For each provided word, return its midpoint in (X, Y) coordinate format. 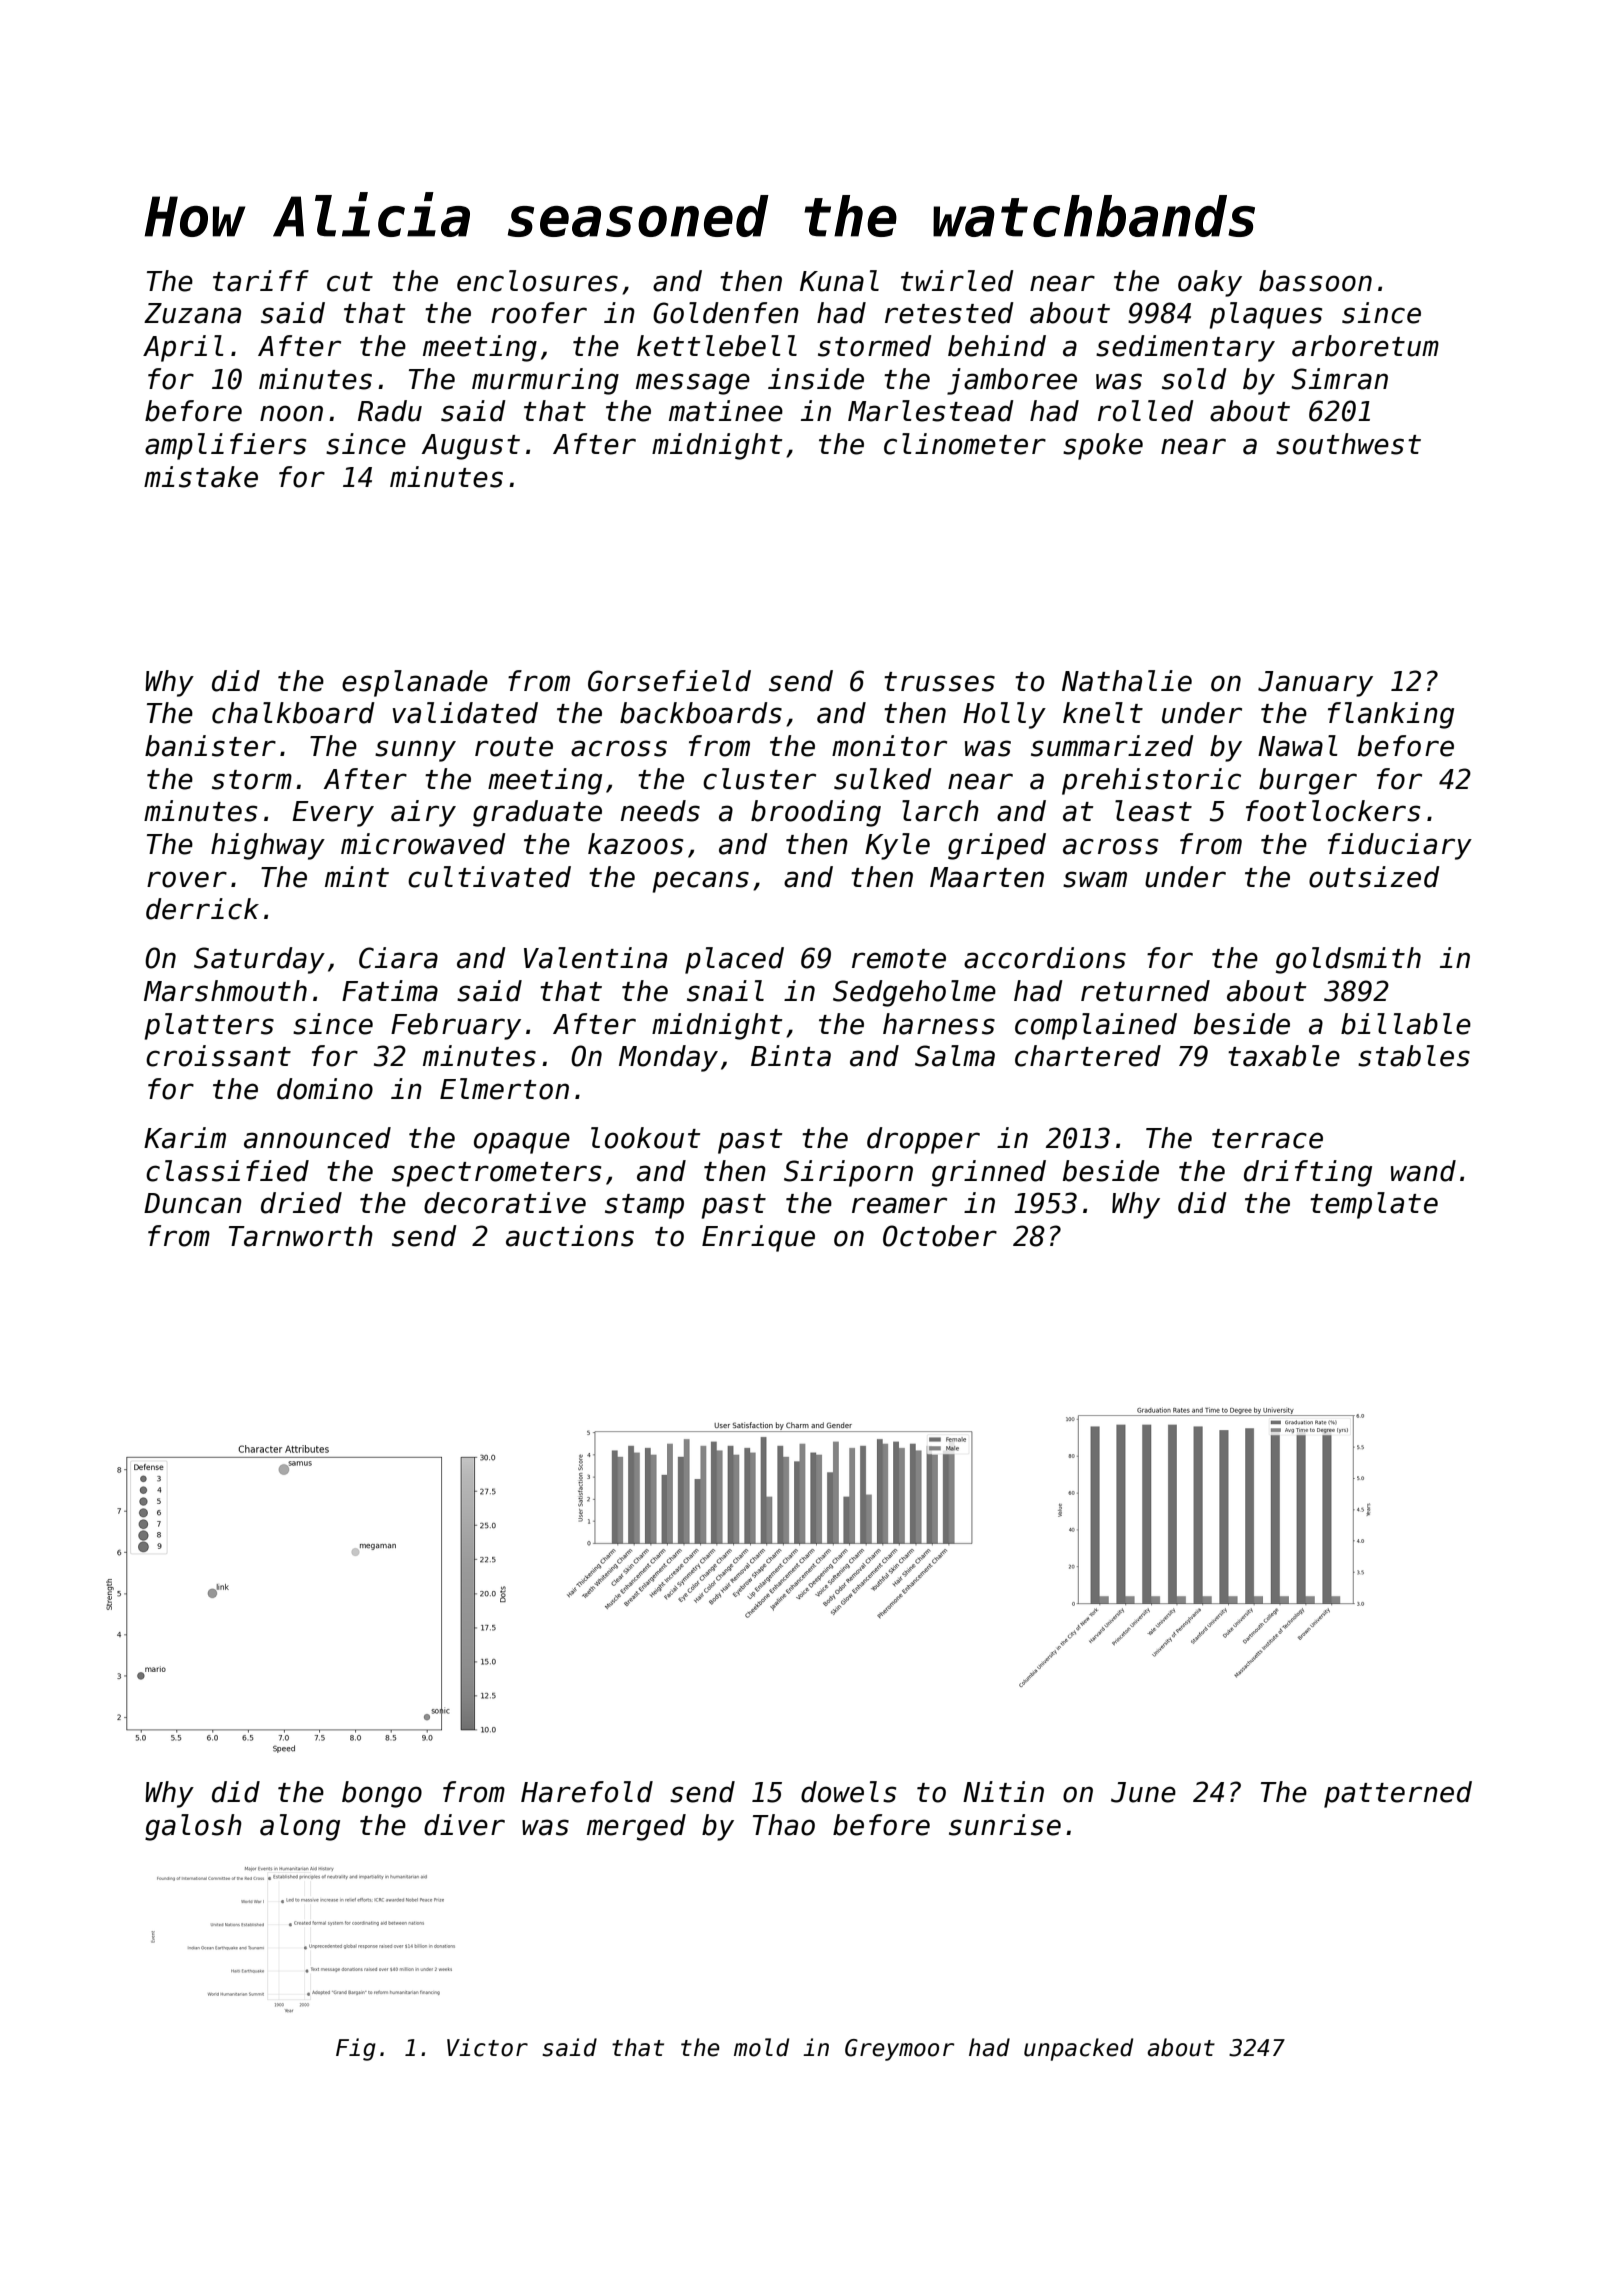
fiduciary (1400, 846)
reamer (899, 1205)
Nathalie (1127, 681)
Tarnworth (301, 1236)
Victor (487, 2047)
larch (940, 811)
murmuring (545, 381)
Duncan (193, 1203)
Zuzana (192, 313)
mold (761, 2047)
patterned (1398, 1794)
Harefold (587, 1792)
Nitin (1003, 1791)
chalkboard (293, 713)
